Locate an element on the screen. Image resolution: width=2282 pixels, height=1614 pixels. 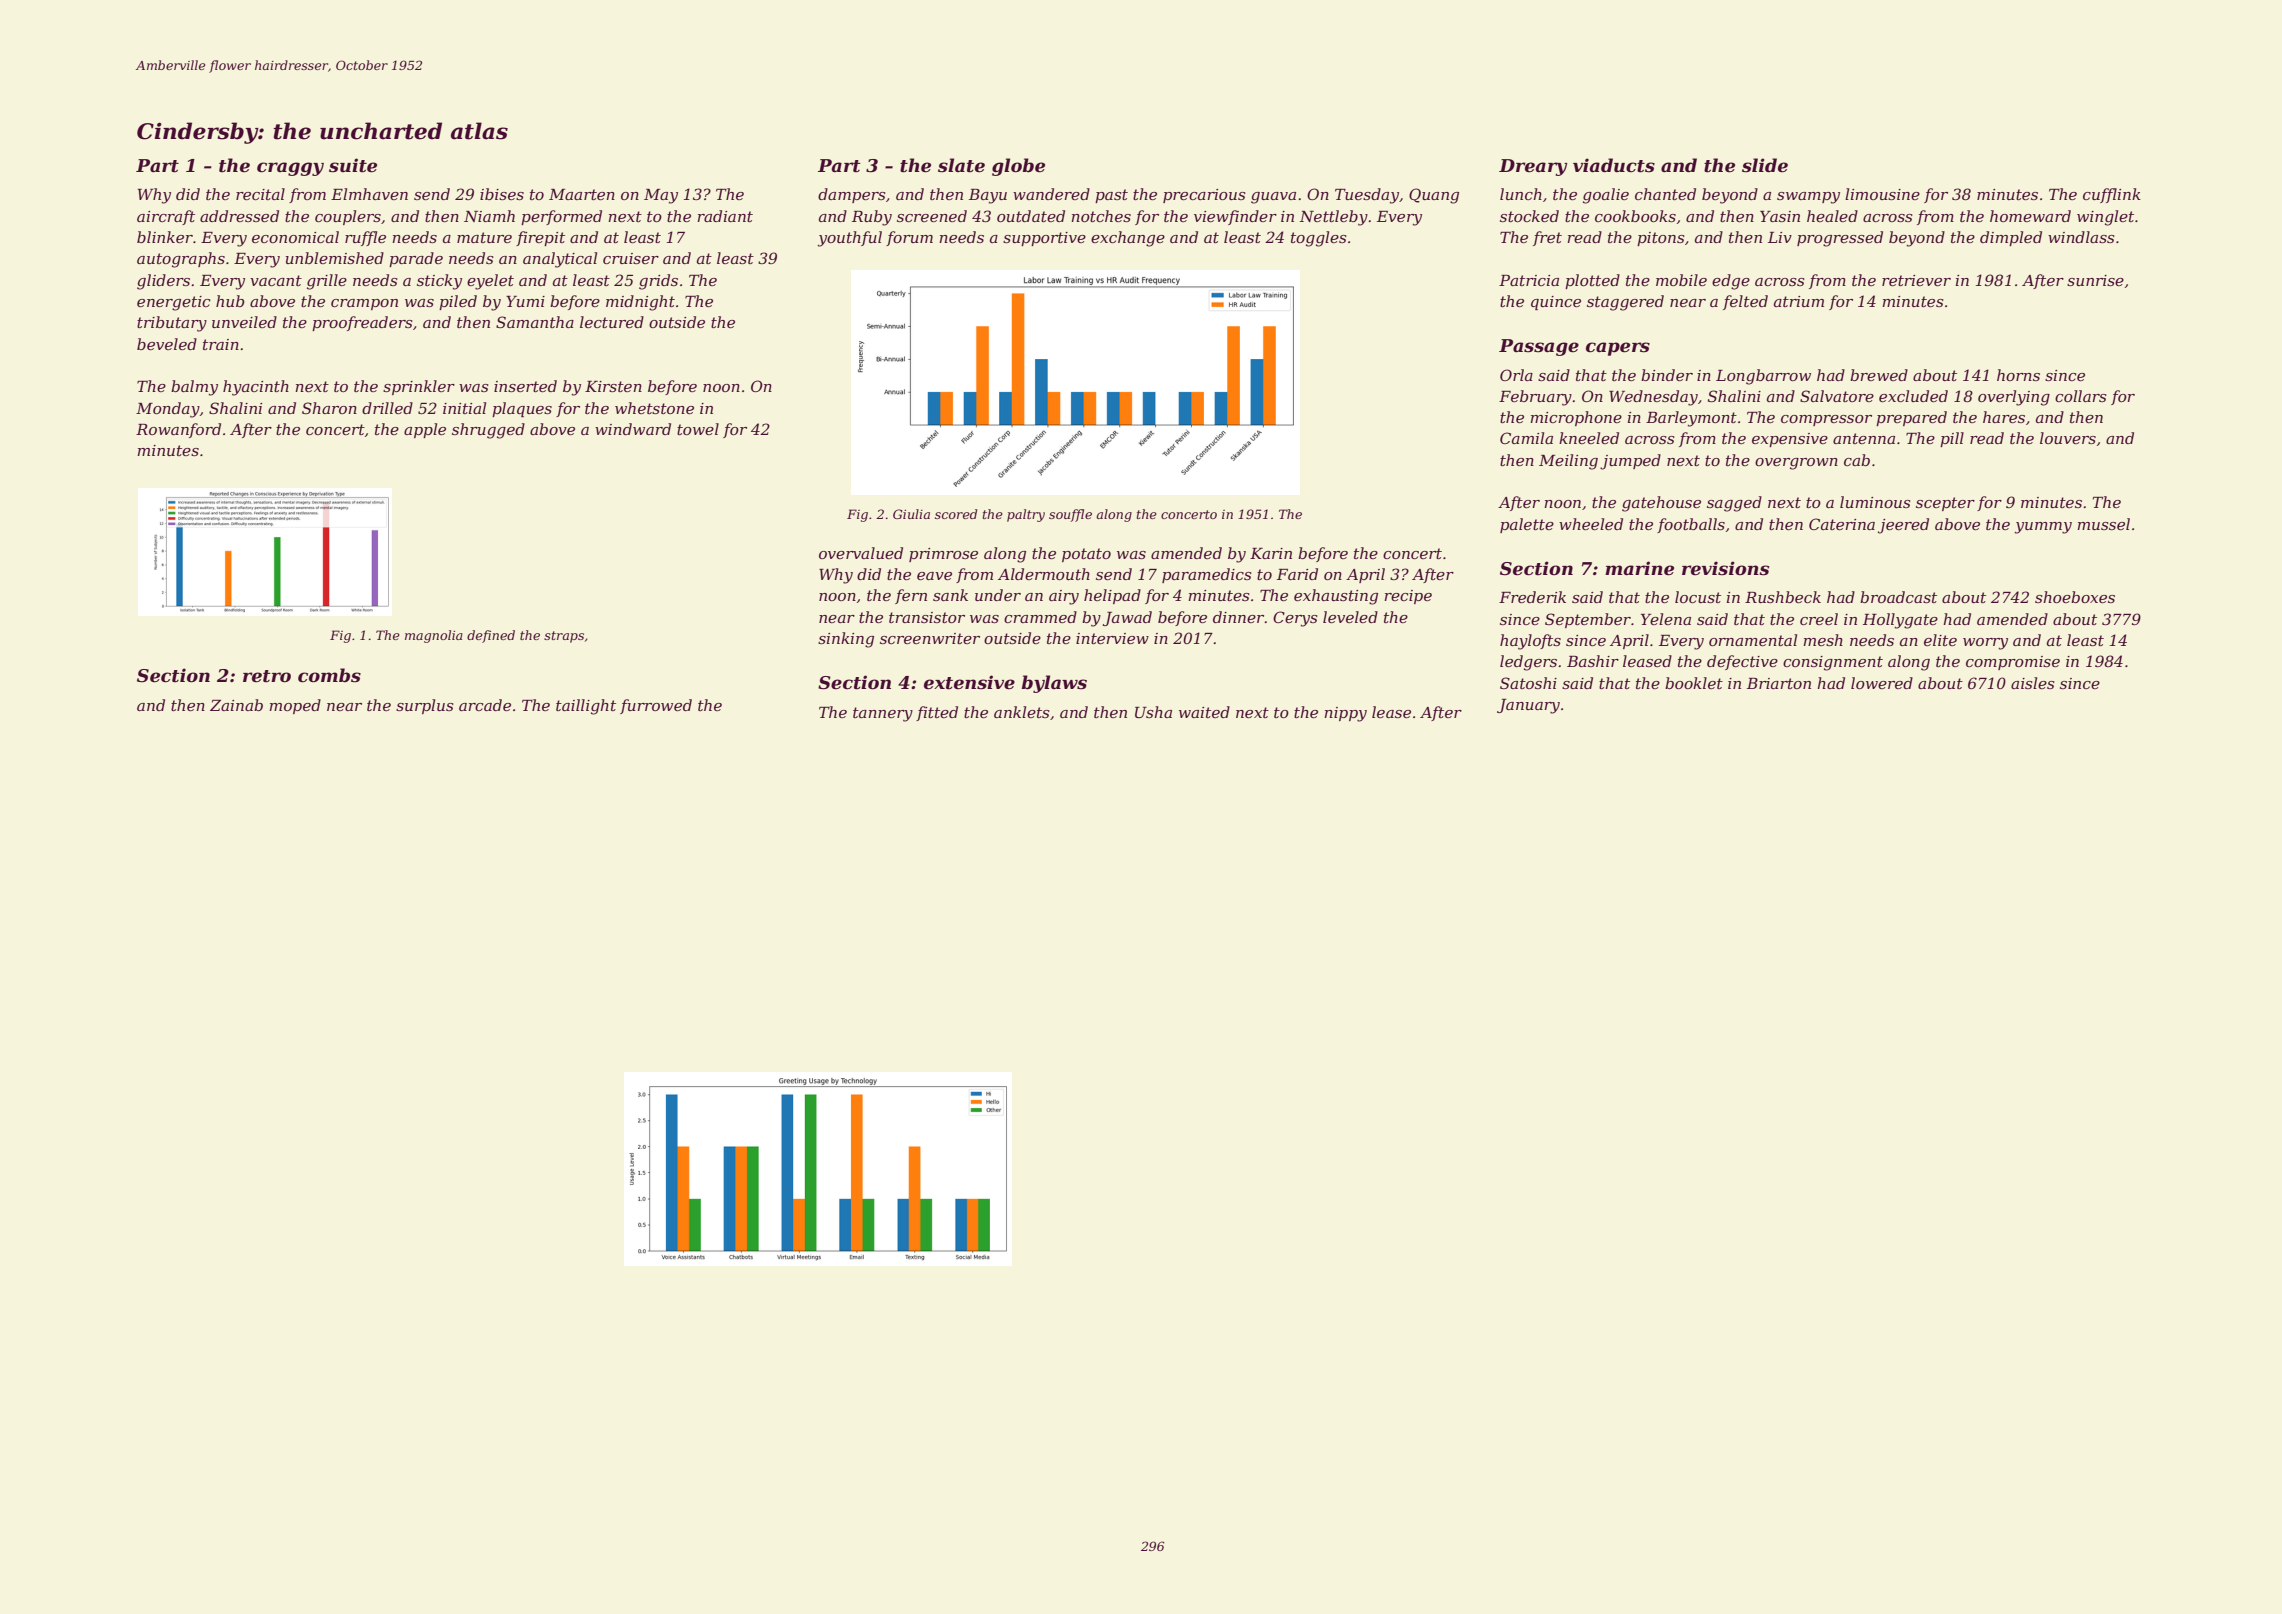
brewed is located at coordinates (1879, 375).
